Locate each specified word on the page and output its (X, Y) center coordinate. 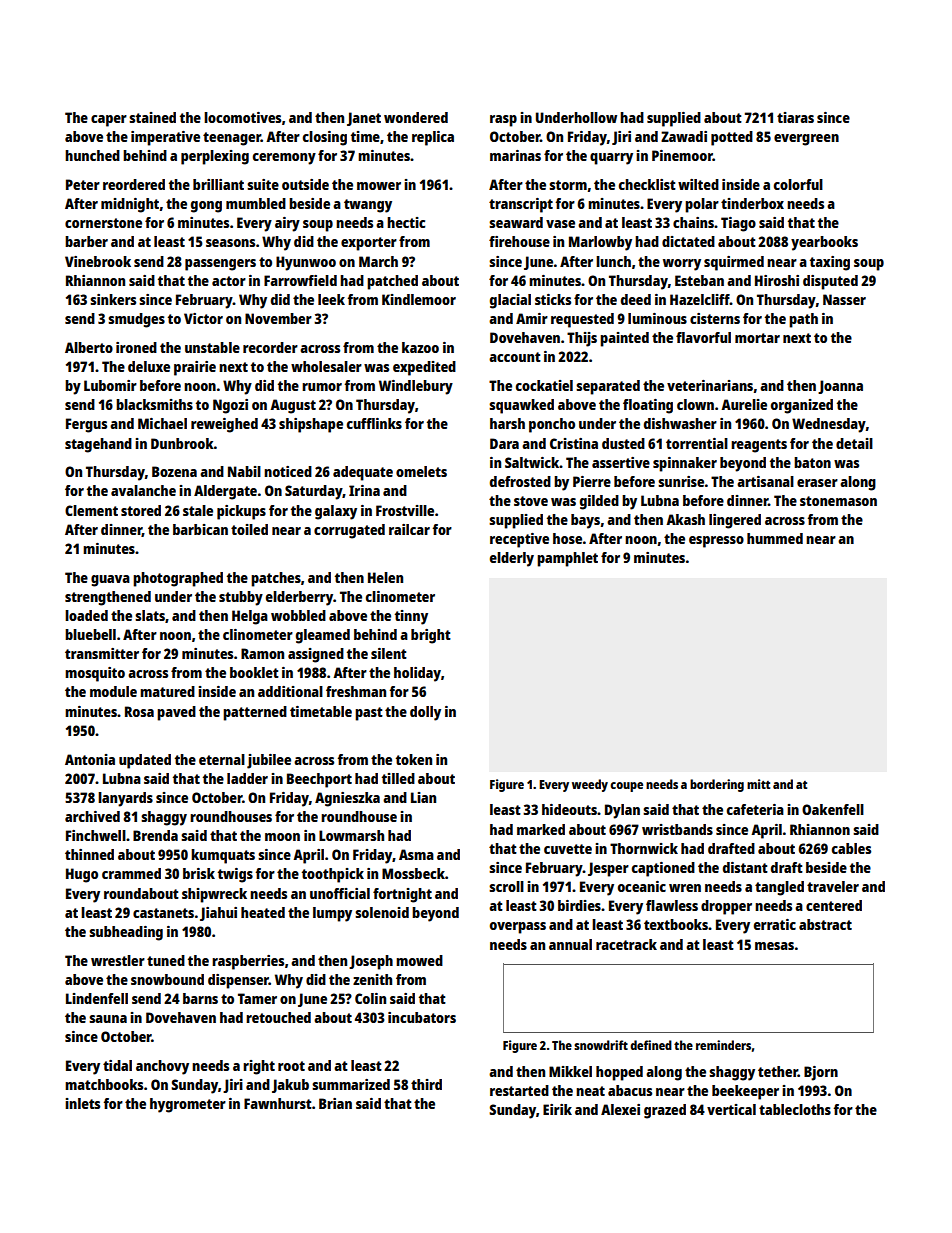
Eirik (557, 1109)
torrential (697, 443)
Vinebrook (98, 261)
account (515, 357)
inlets (82, 1103)
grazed (665, 1111)
